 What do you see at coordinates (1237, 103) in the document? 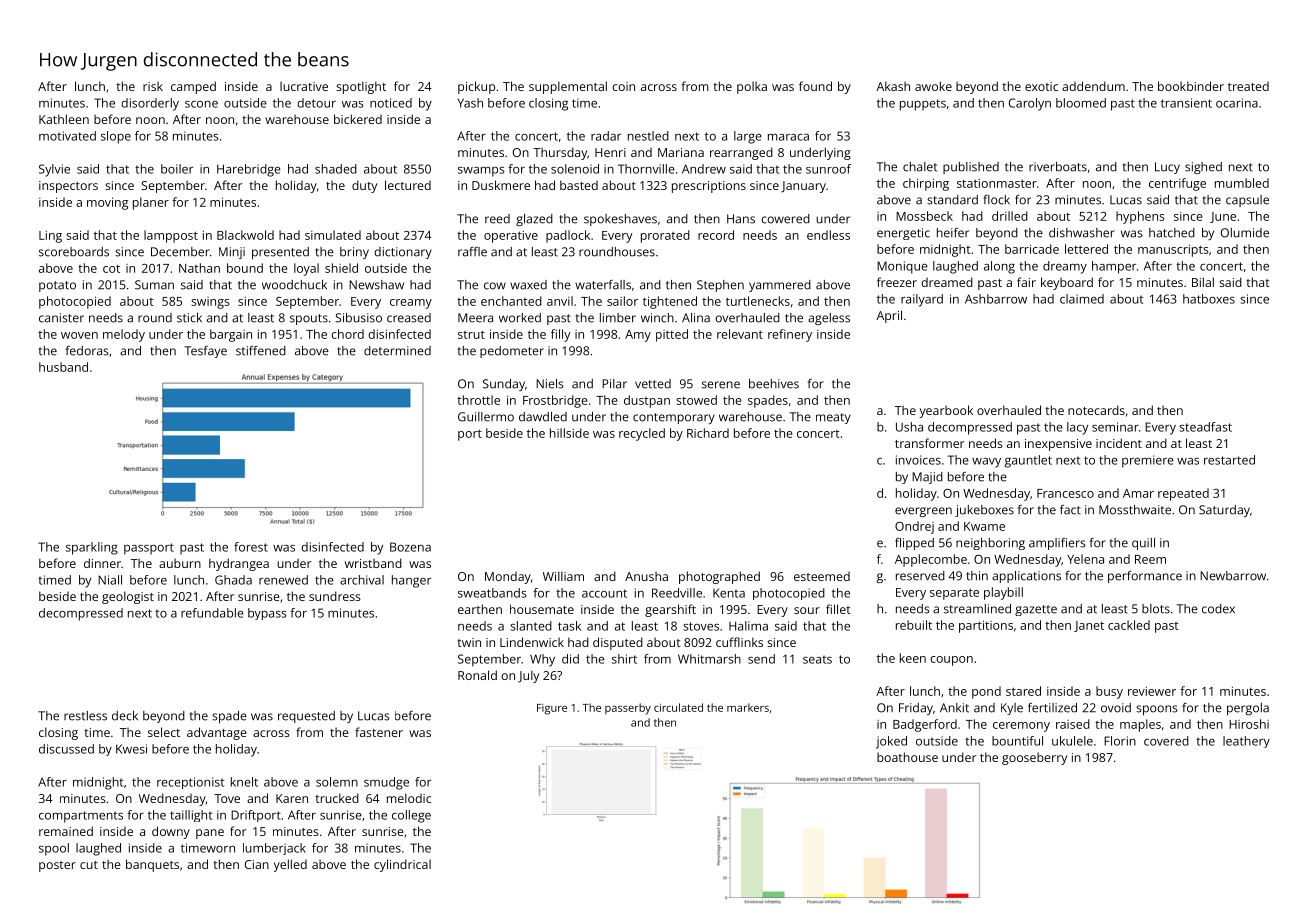
I see `ocarina` at bounding box center [1237, 103].
